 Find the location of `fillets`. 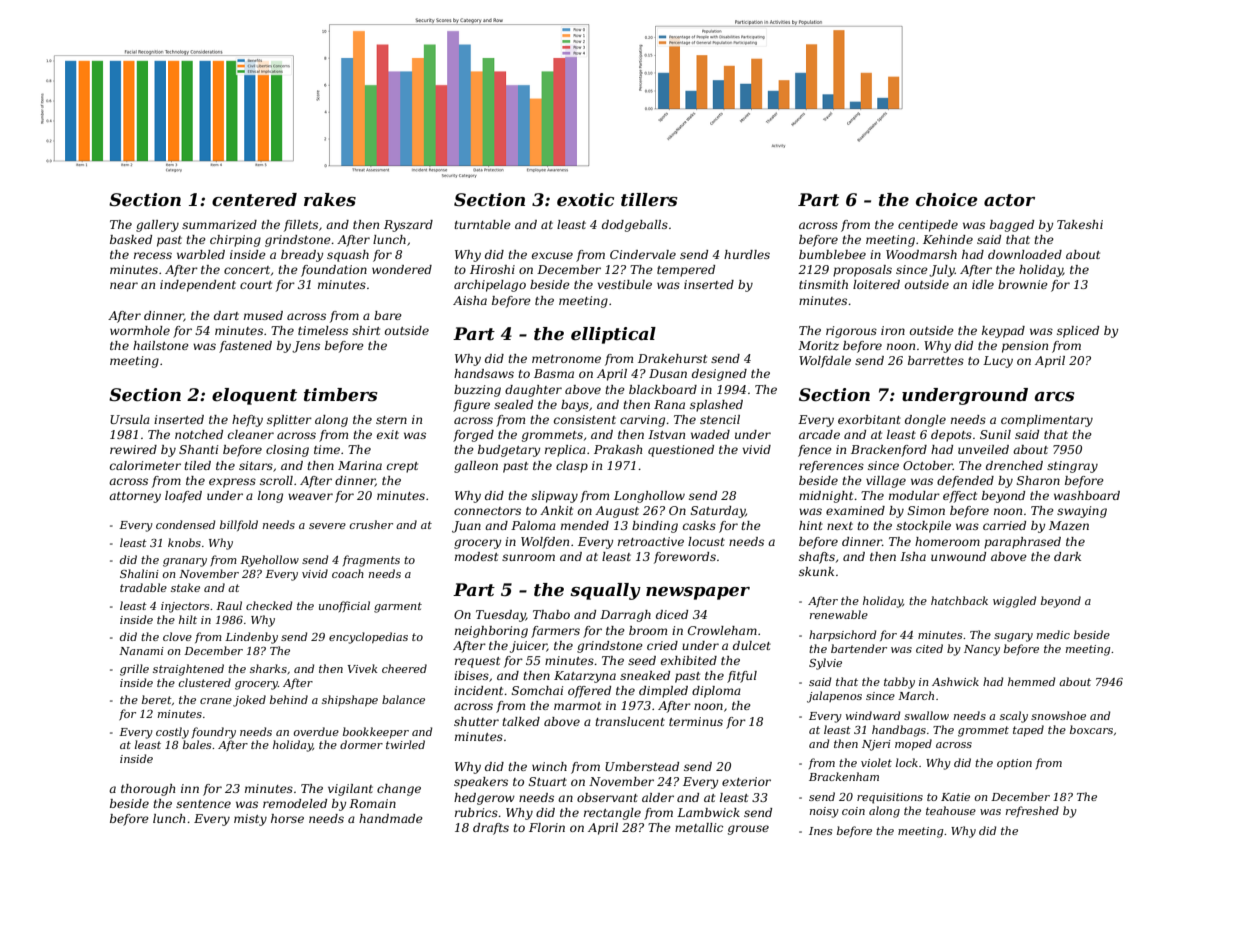

fillets is located at coordinates (301, 226).
